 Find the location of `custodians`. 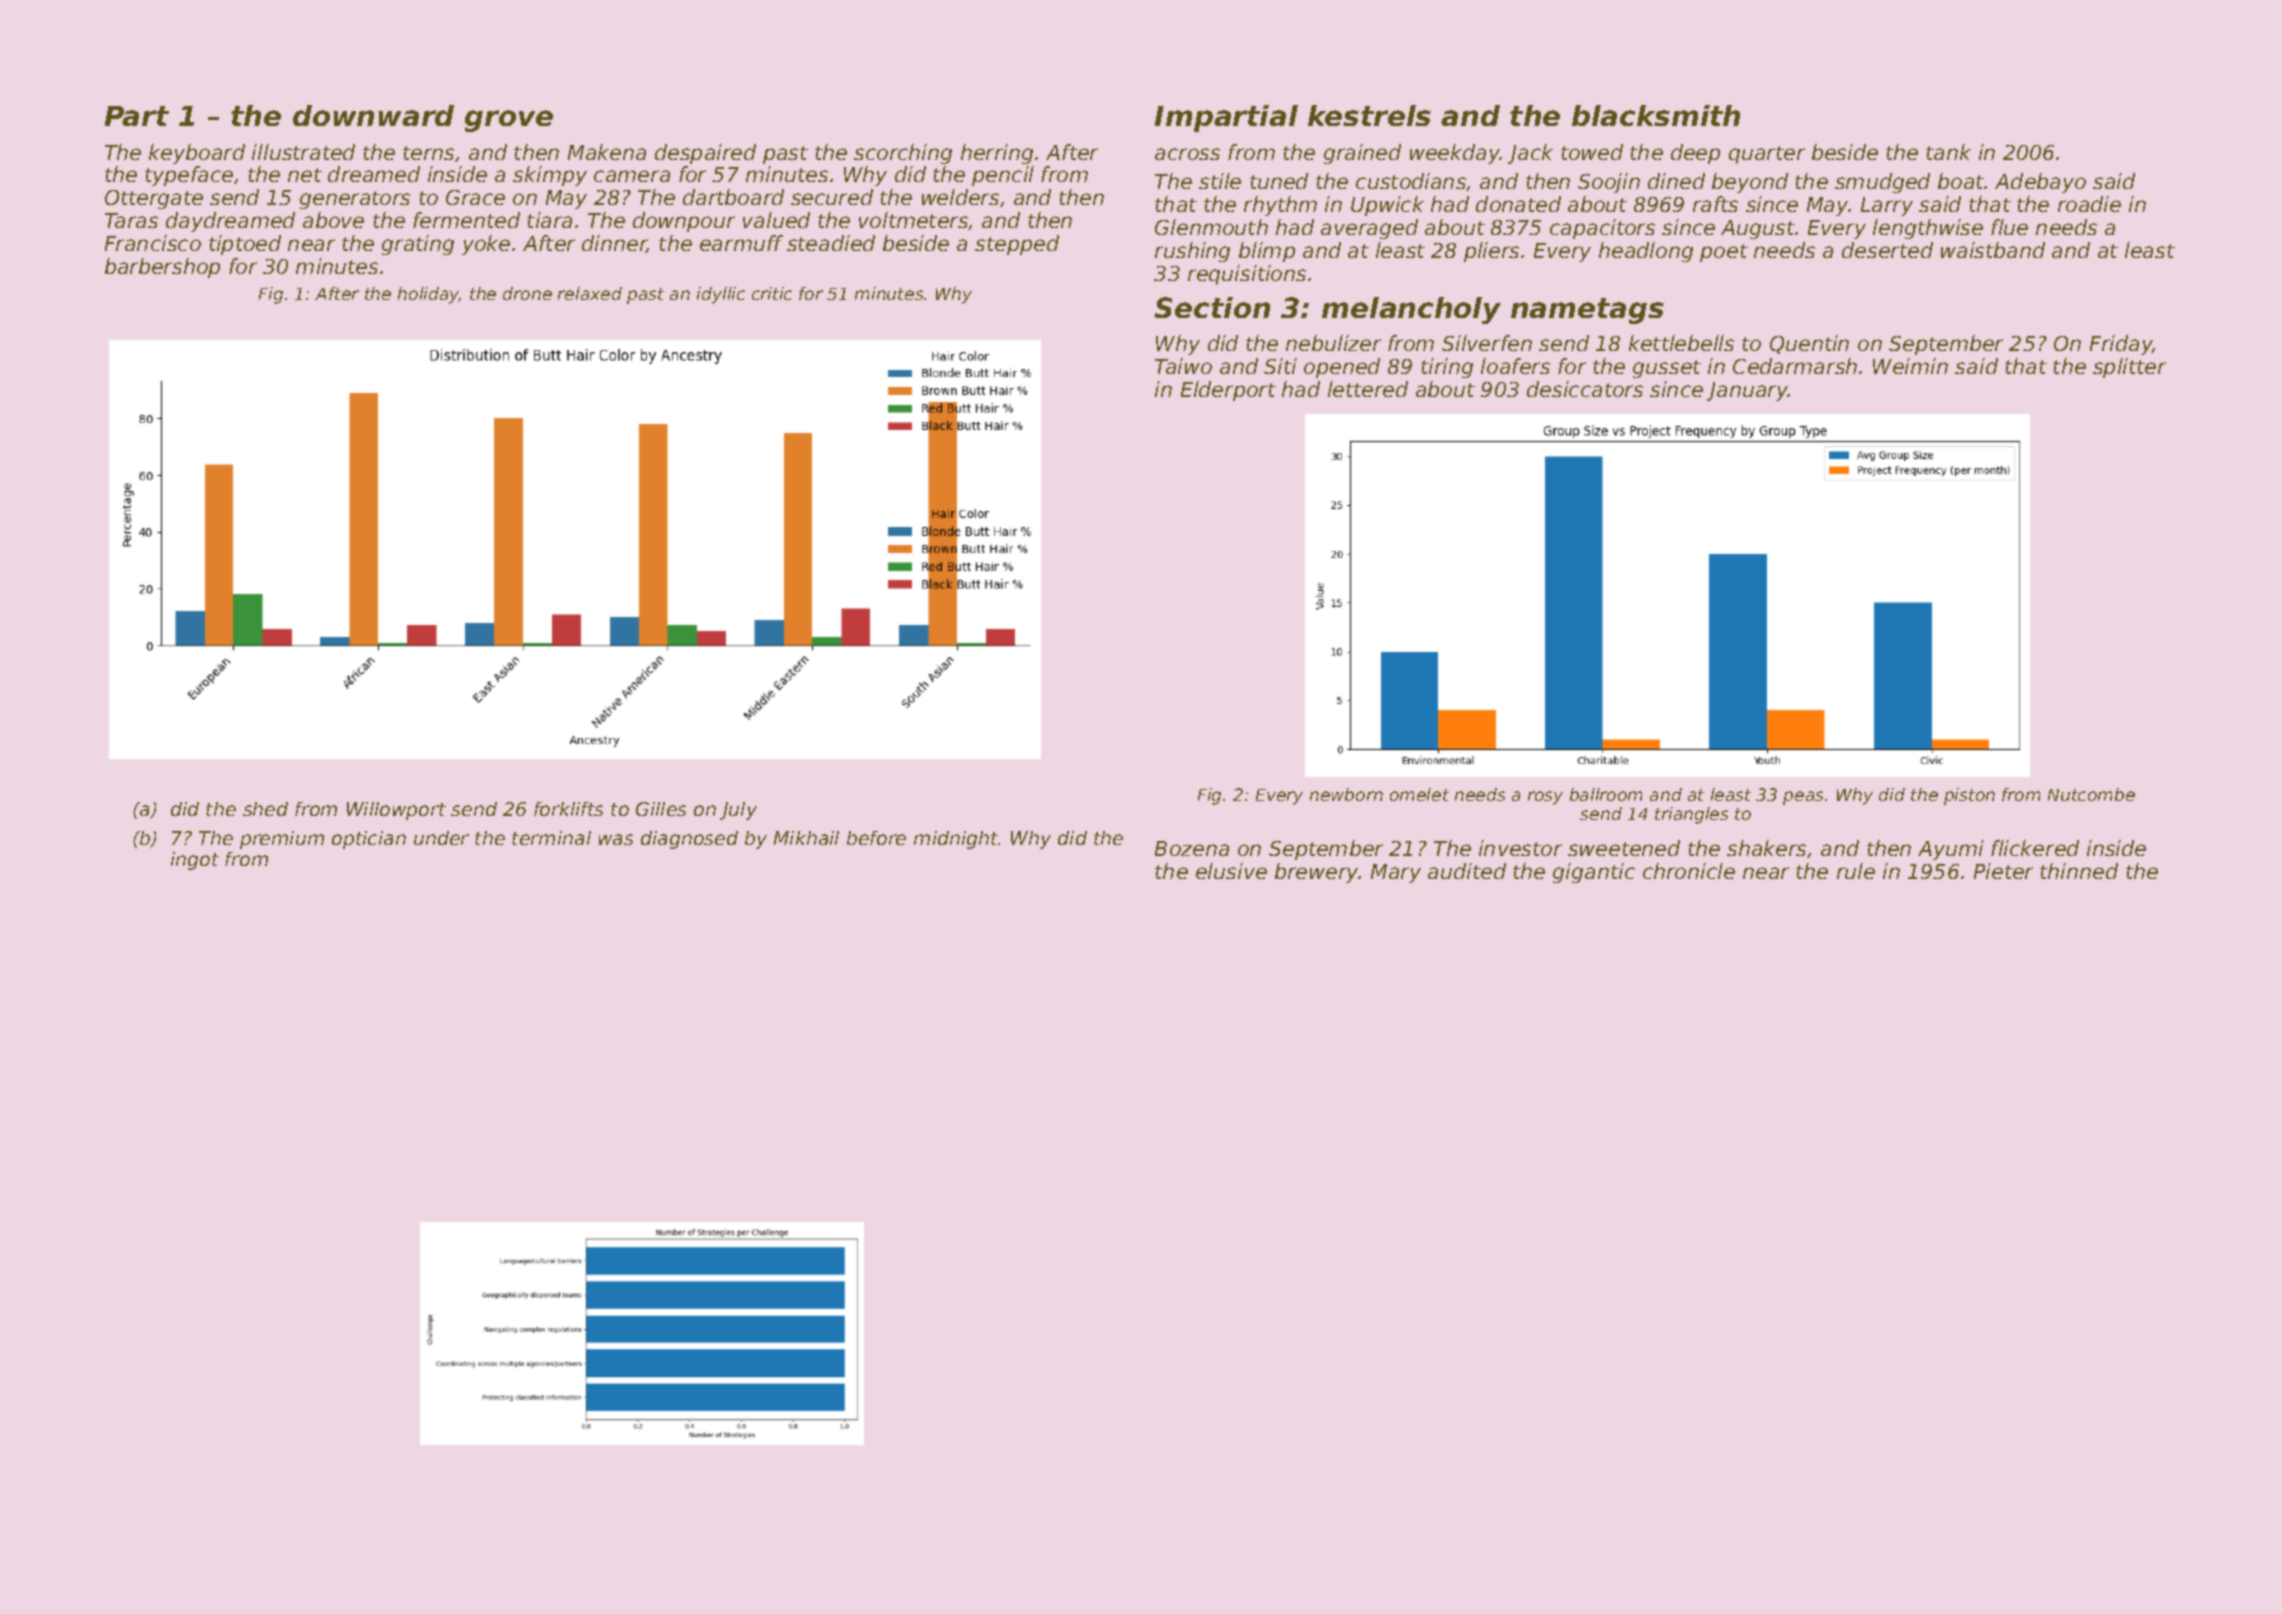

custodians is located at coordinates (1411, 182).
